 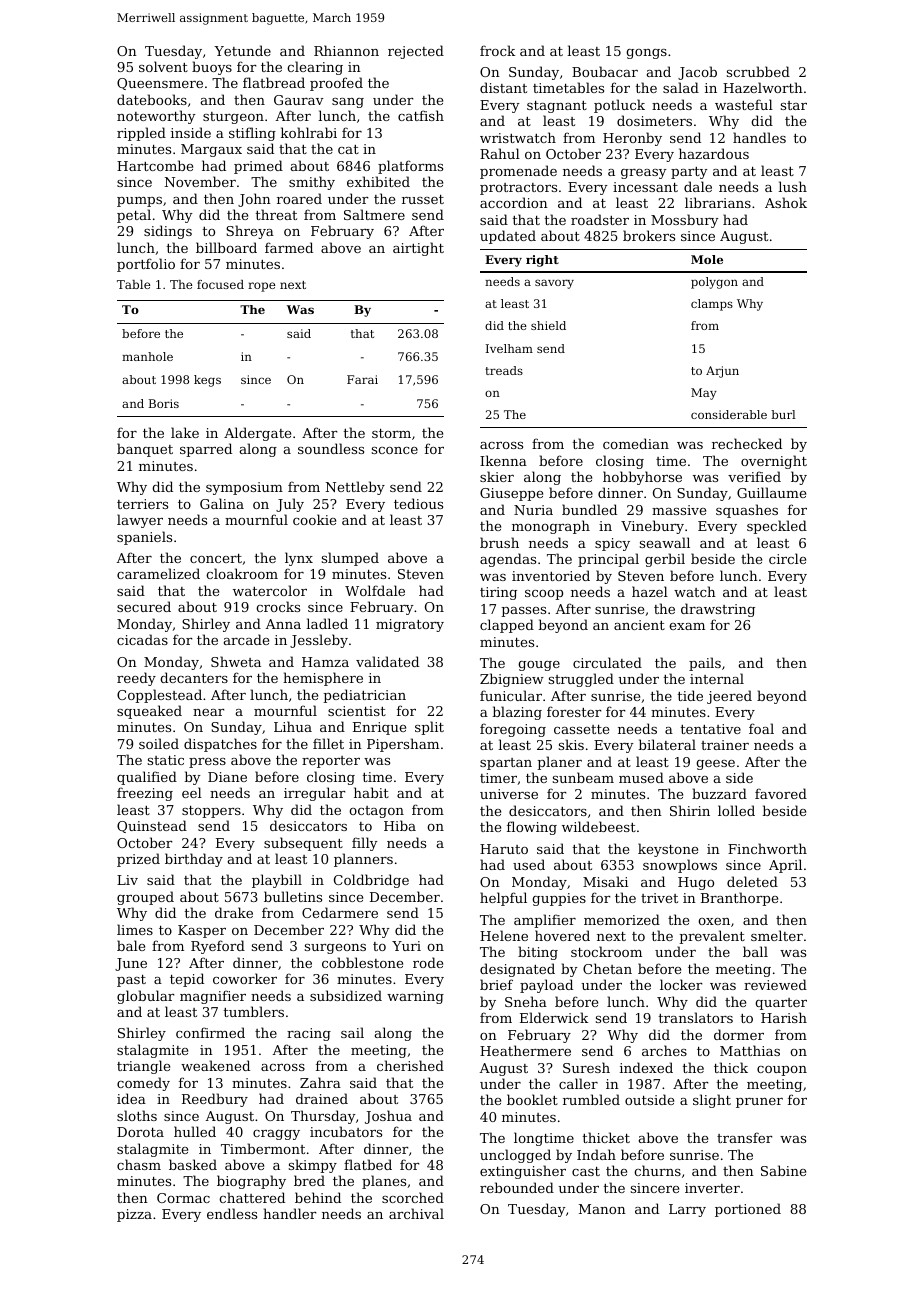 I want to click on Boris, so click(x=164, y=403).
